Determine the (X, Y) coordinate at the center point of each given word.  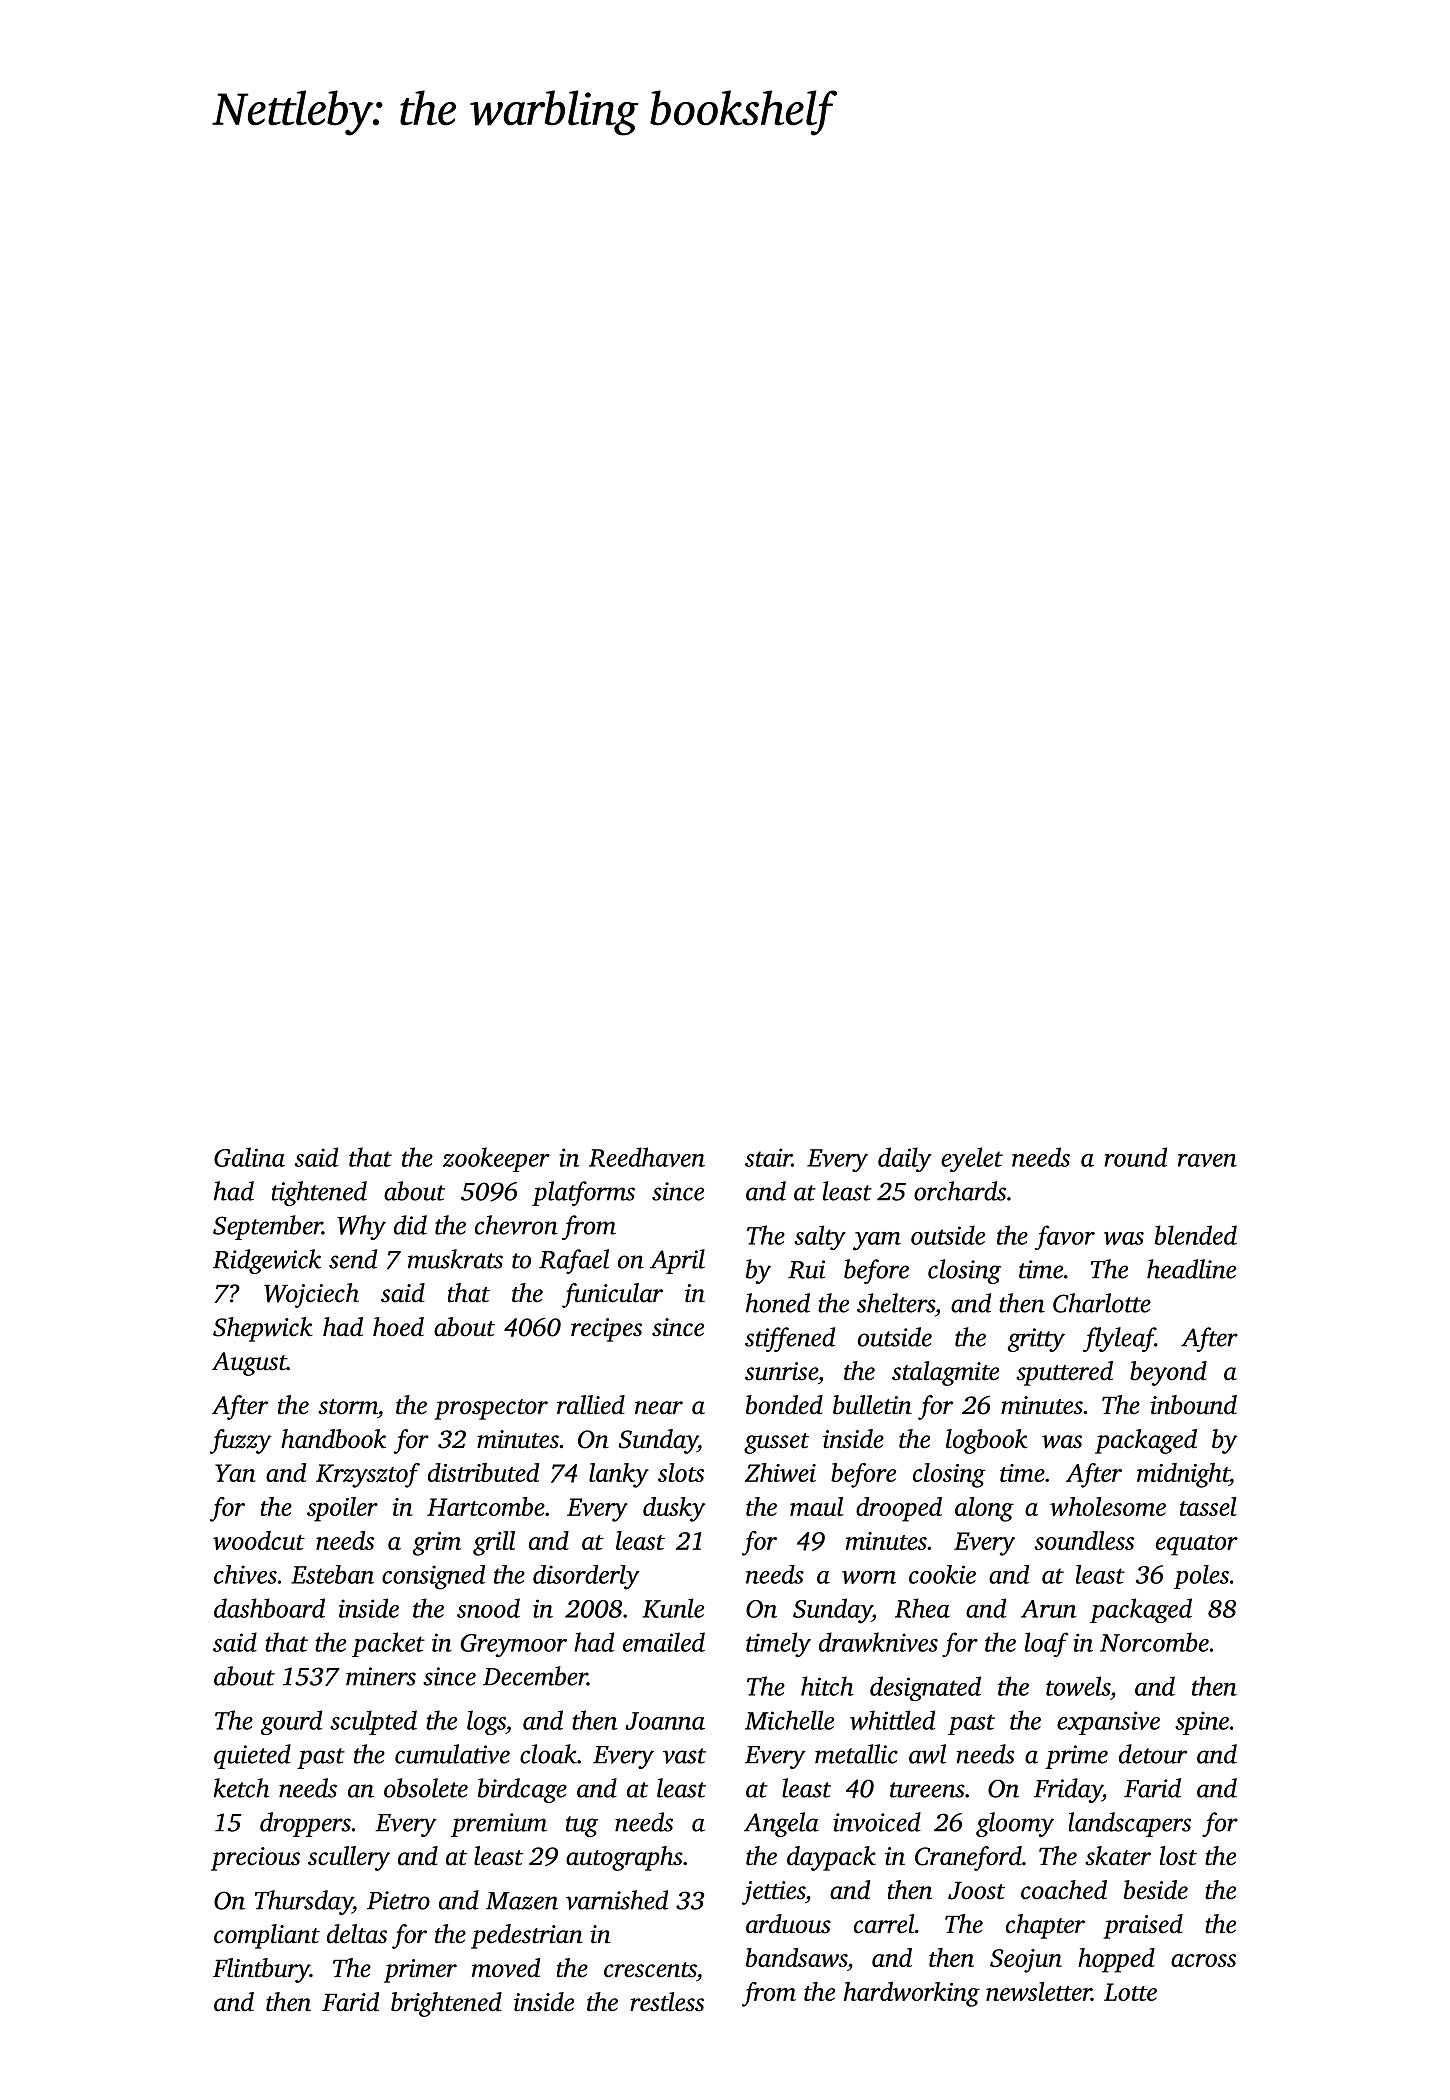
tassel (1208, 1506)
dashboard (269, 1608)
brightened (446, 2004)
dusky (674, 1509)
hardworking (912, 1994)
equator (1197, 1545)
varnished (617, 1900)
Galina (249, 1157)
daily (905, 1159)
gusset (776, 1443)
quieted (252, 1756)
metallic (856, 1754)
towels (1078, 1686)
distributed (483, 1472)
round (1135, 1157)
